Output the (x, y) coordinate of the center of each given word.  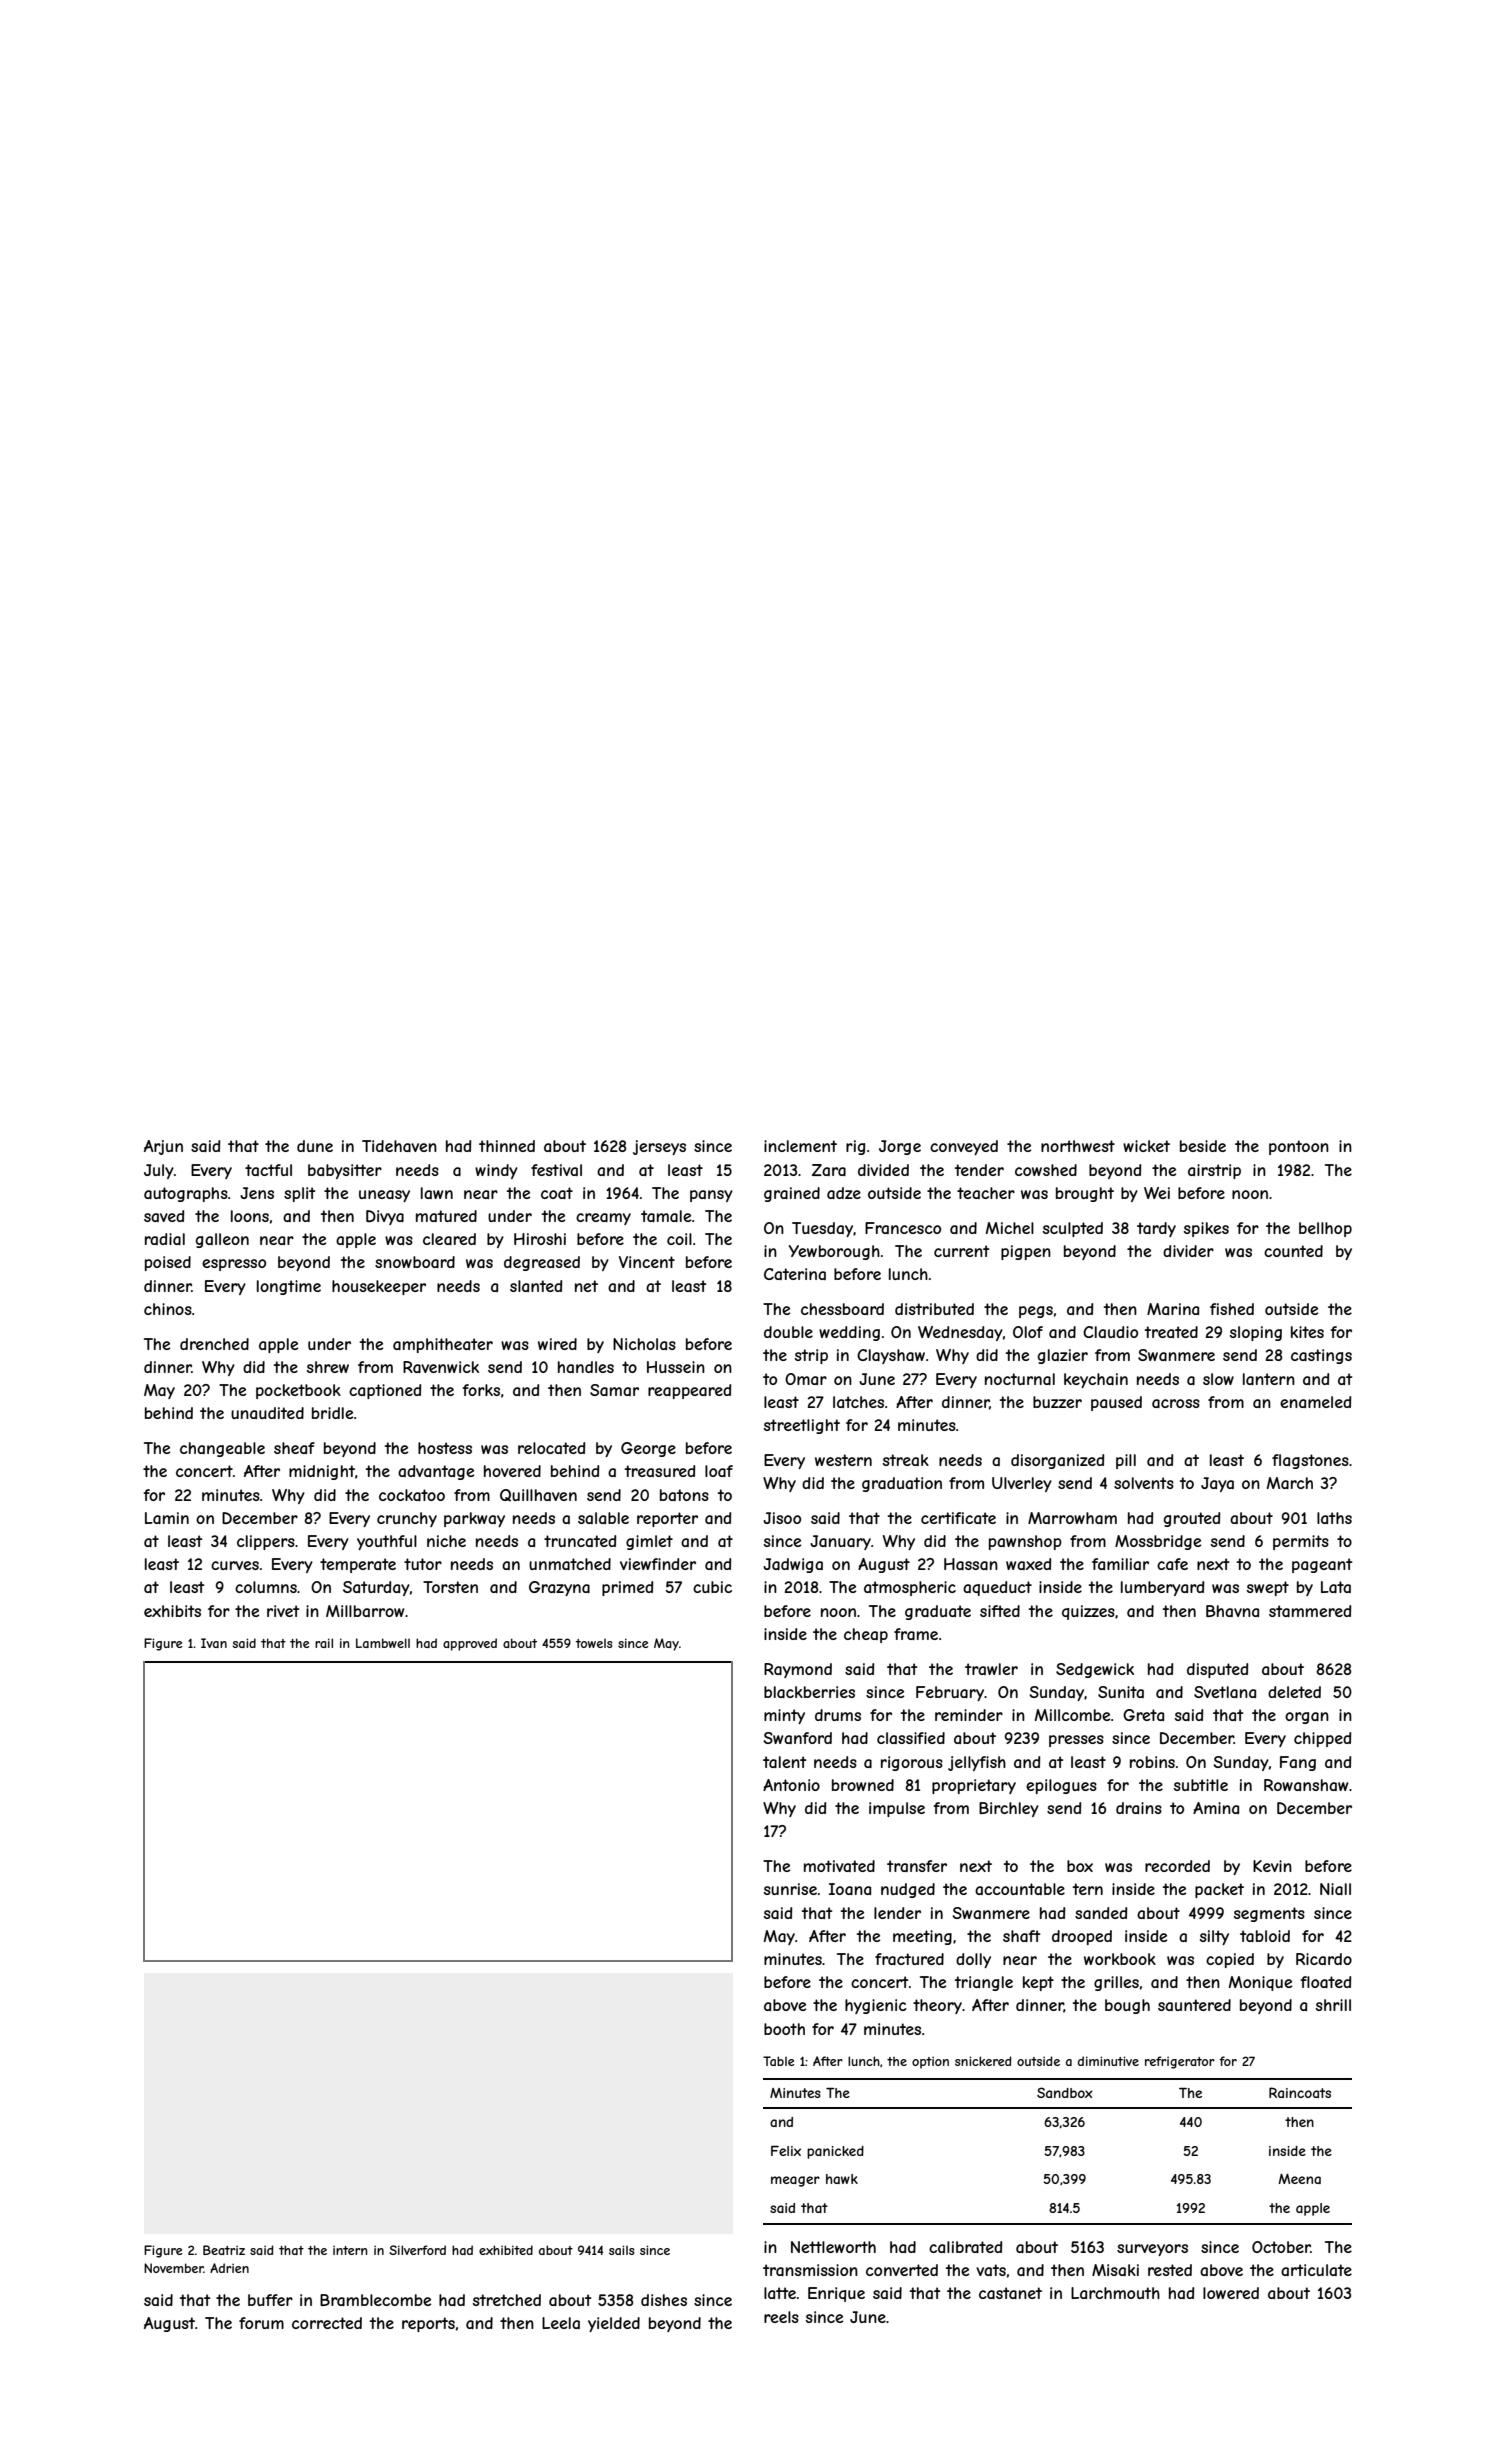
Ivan (214, 1643)
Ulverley (1022, 1484)
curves (235, 1565)
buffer (270, 2300)
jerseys (659, 1147)
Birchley (1009, 1809)
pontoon (1299, 1147)
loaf (719, 1471)
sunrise (790, 1889)
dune (315, 1146)
